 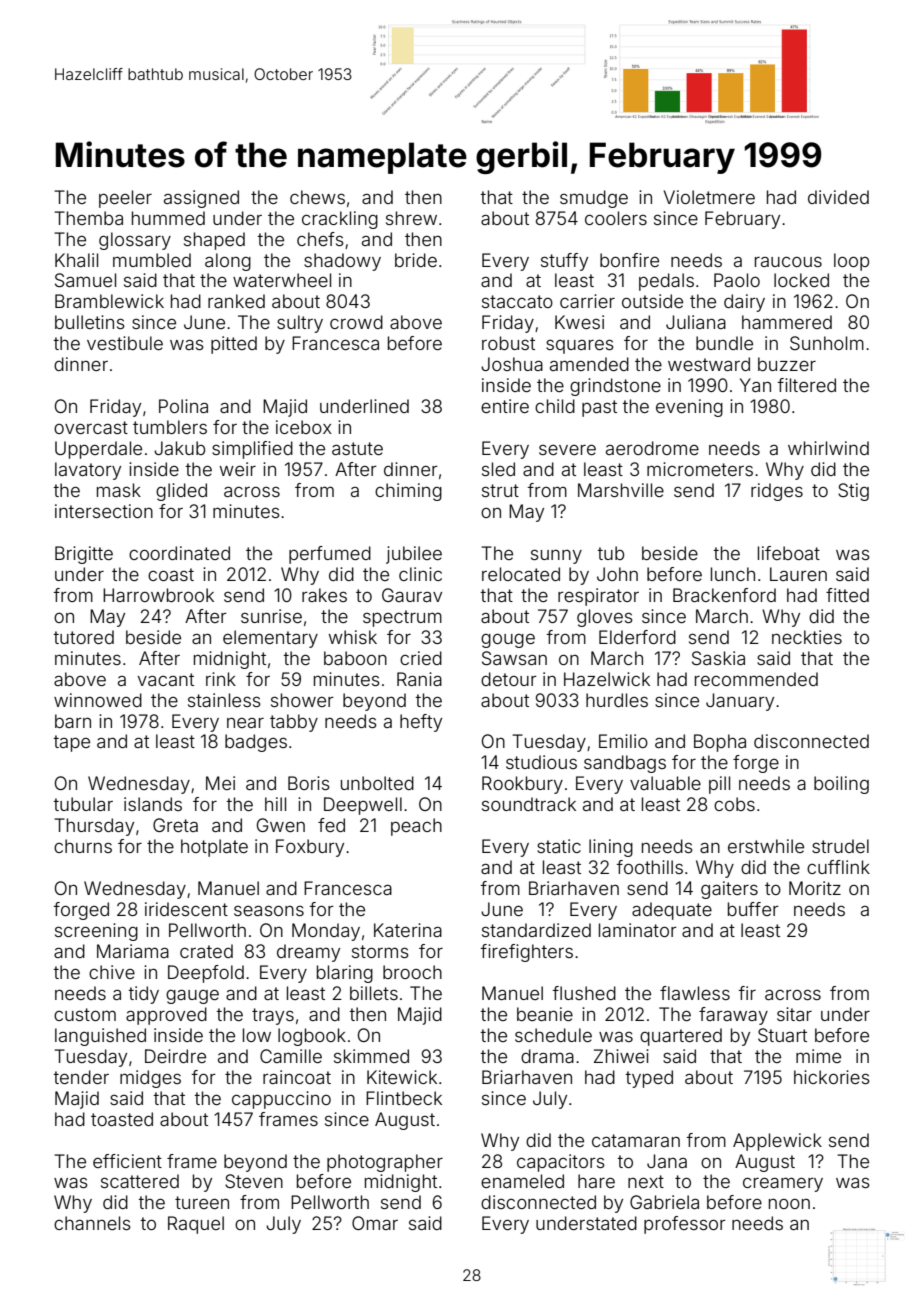 I want to click on toasted, so click(x=122, y=1119).
